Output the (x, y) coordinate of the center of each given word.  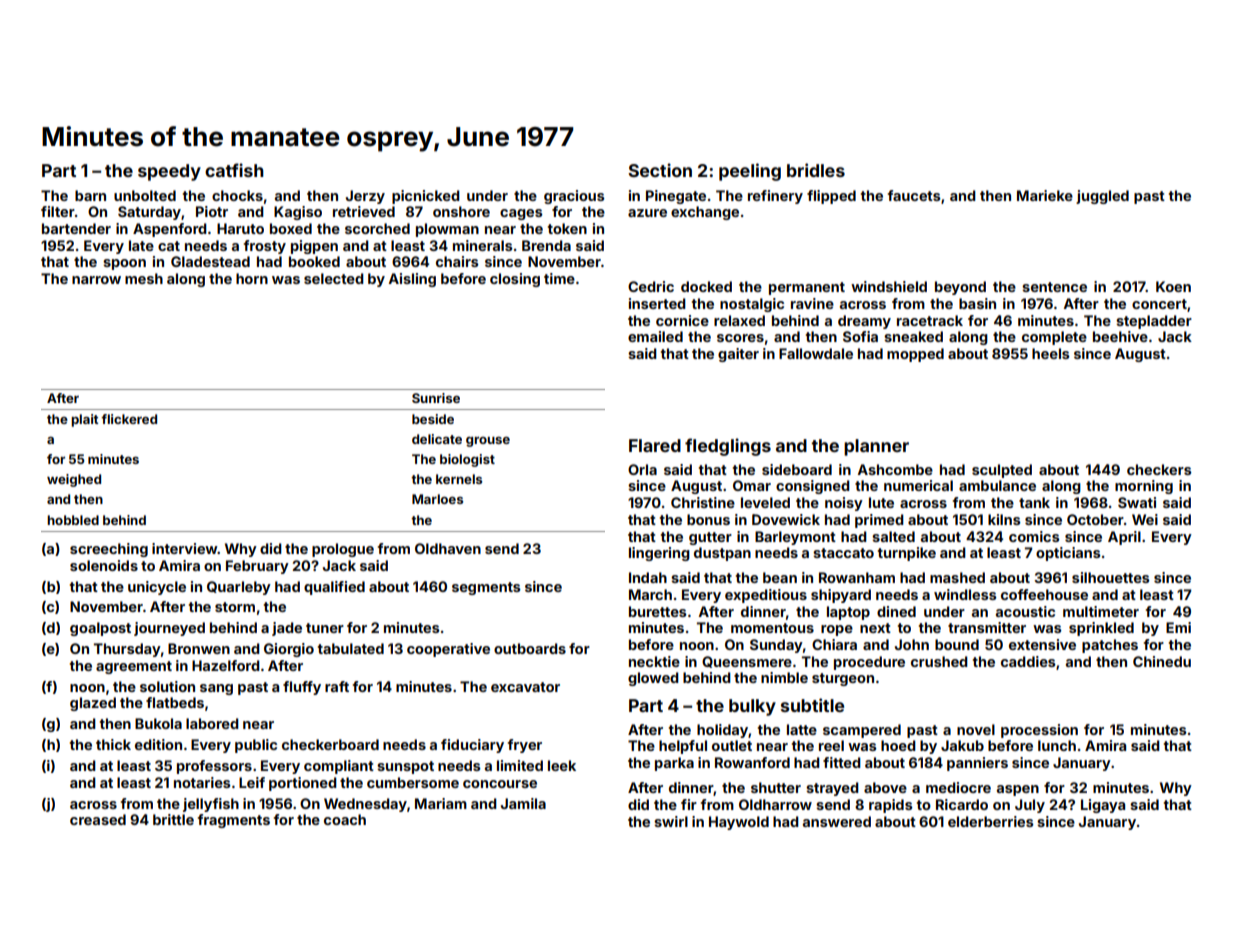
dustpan (722, 554)
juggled (1102, 197)
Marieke (1045, 195)
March (650, 594)
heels (1051, 353)
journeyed (169, 629)
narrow (96, 280)
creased (98, 819)
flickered (129, 419)
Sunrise (436, 398)
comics (1034, 536)
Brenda (546, 245)
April (1124, 538)
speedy (169, 172)
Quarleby (239, 588)
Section (660, 170)
